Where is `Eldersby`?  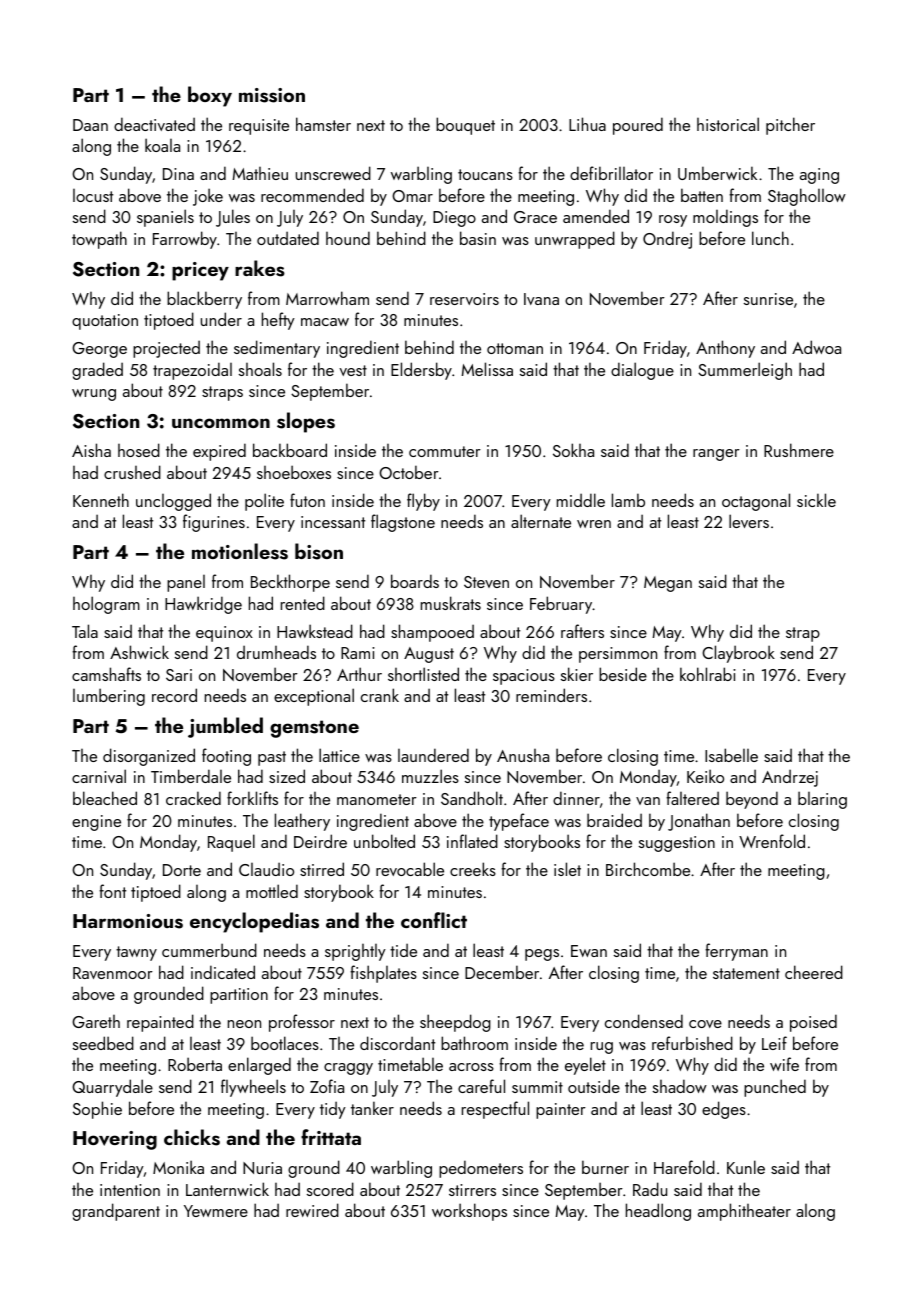
Eldersby is located at coordinates (421, 371).
